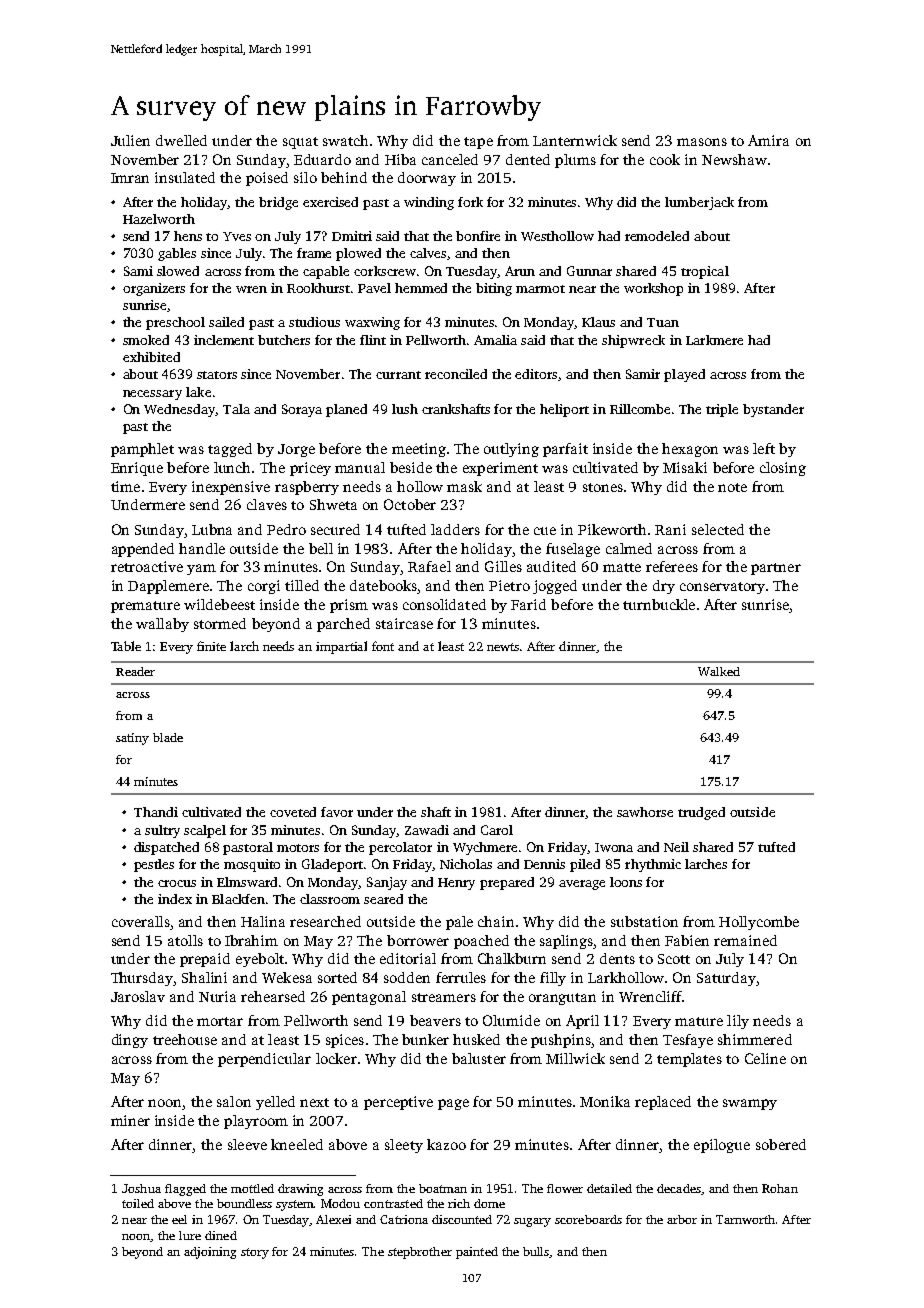 Image resolution: width=924 pixels, height=1308 pixels. Describe the element at coordinates (226, 322) in the image. I see `sailed` at that location.
